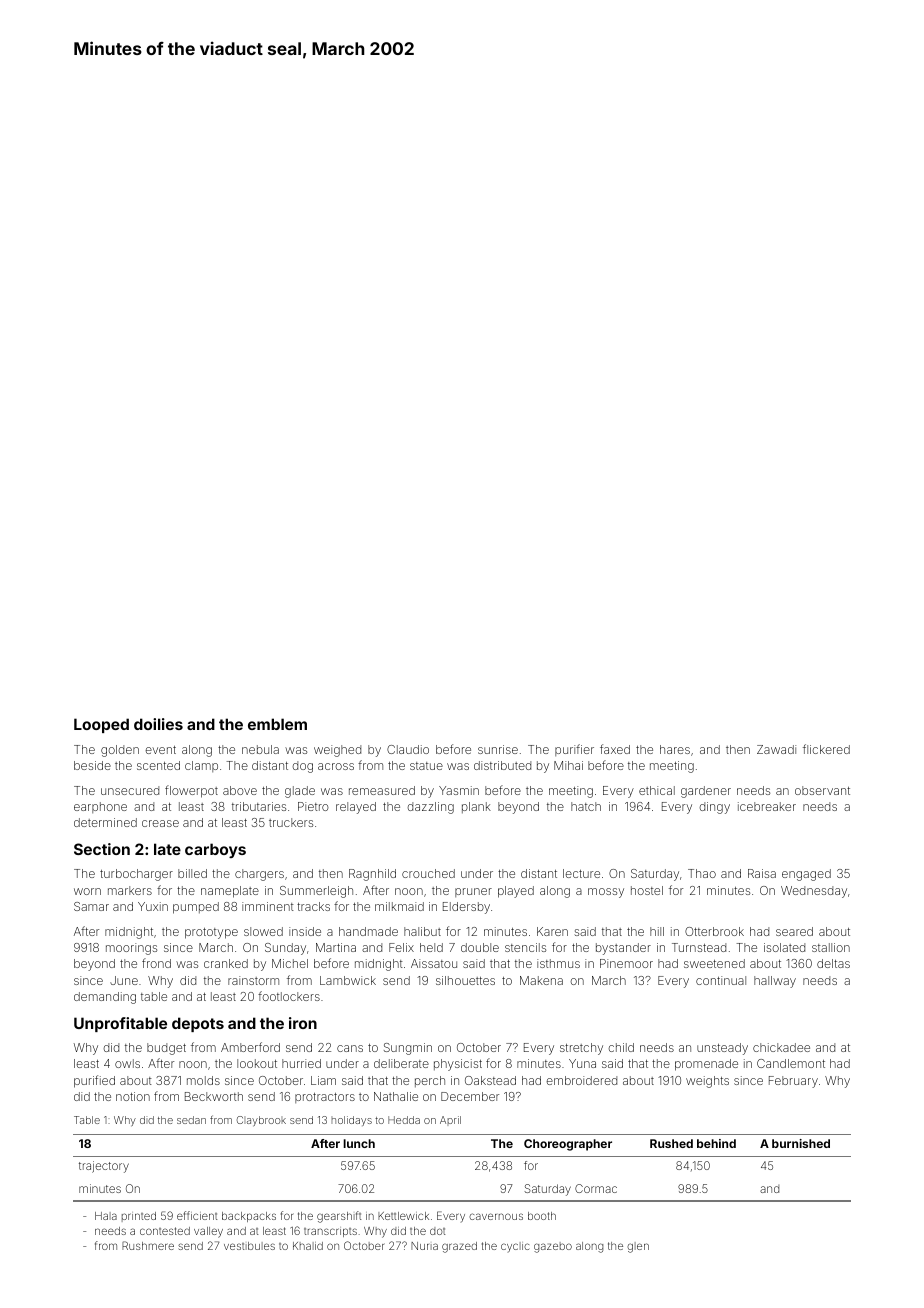 Image resolution: width=924 pixels, height=1308 pixels. What do you see at coordinates (638, 1247) in the screenshot?
I see `glen` at bounding box center [638, 1247].
